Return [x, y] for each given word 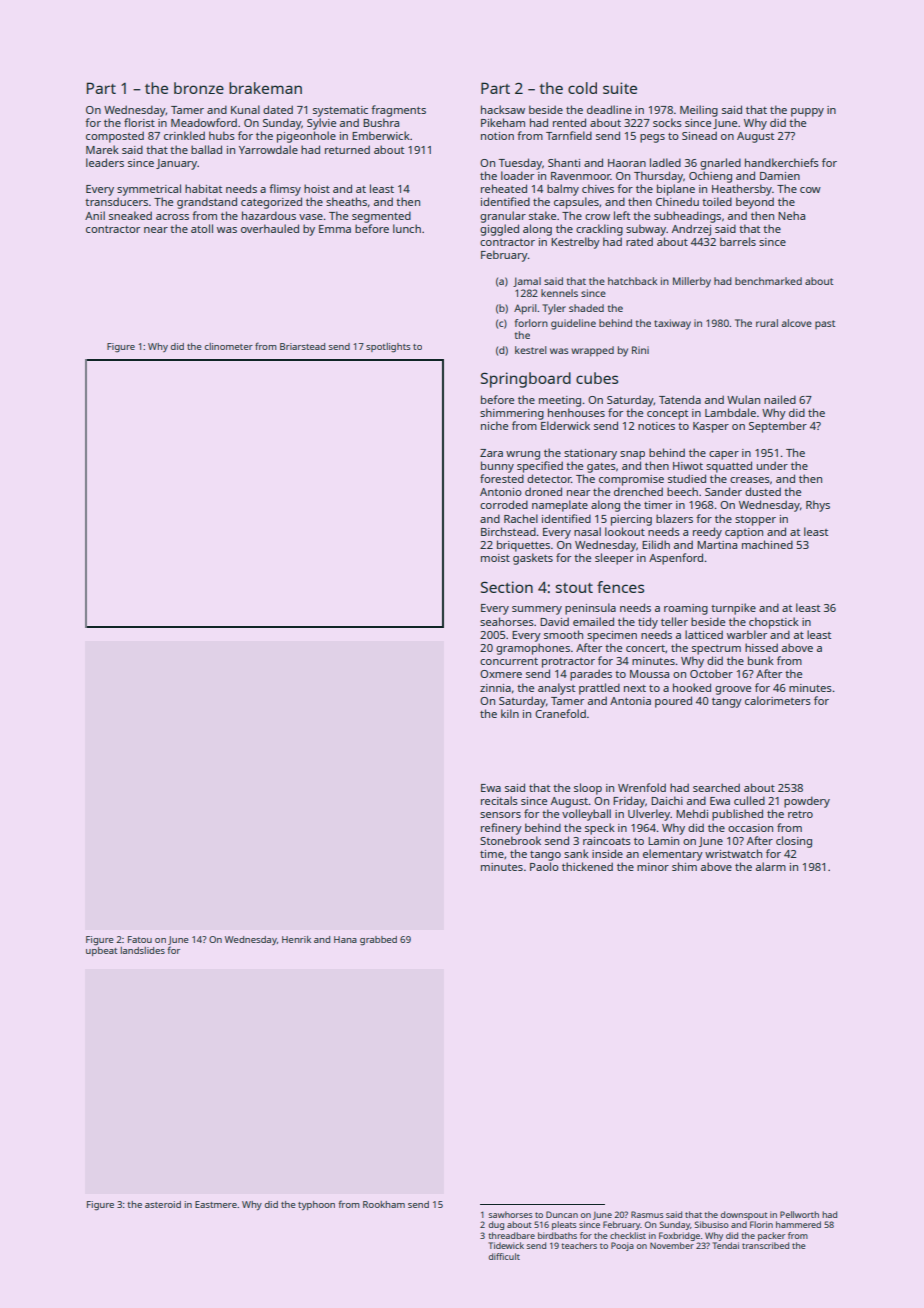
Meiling [699, 111]
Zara [491, 453]
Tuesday [520, 164]
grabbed [378, 941]
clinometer [229, 346]
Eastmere [216, 1204]
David [554, 621]
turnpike [733, 609]
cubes [597, 378]
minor [653, 867]
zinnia [495, 688]
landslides [142, 950]
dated [278, 109]
